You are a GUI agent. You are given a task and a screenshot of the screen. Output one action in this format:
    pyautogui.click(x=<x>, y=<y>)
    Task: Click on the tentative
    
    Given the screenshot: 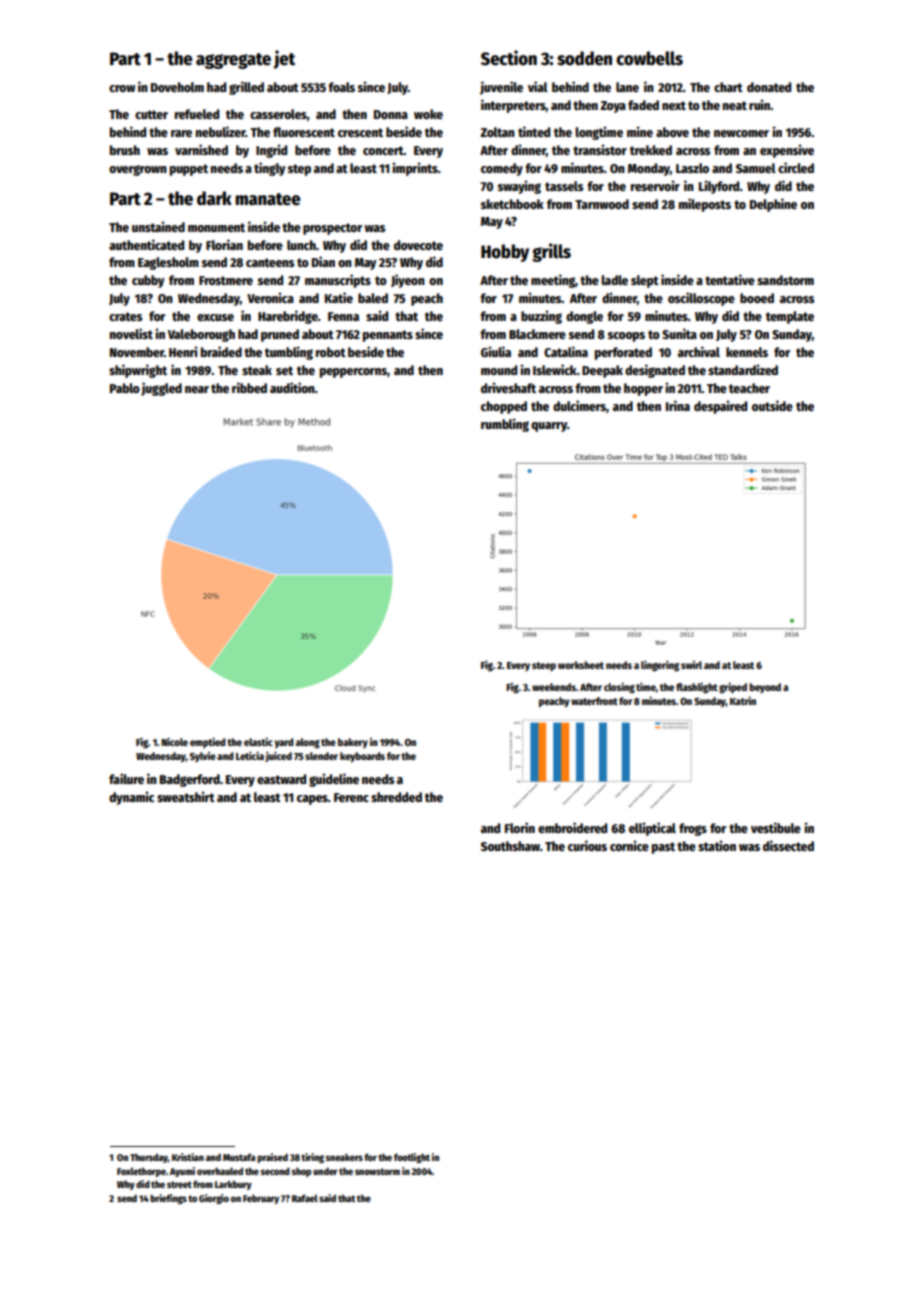 What is the action you would take?
    pyautogui.click(x=730, y=279)
